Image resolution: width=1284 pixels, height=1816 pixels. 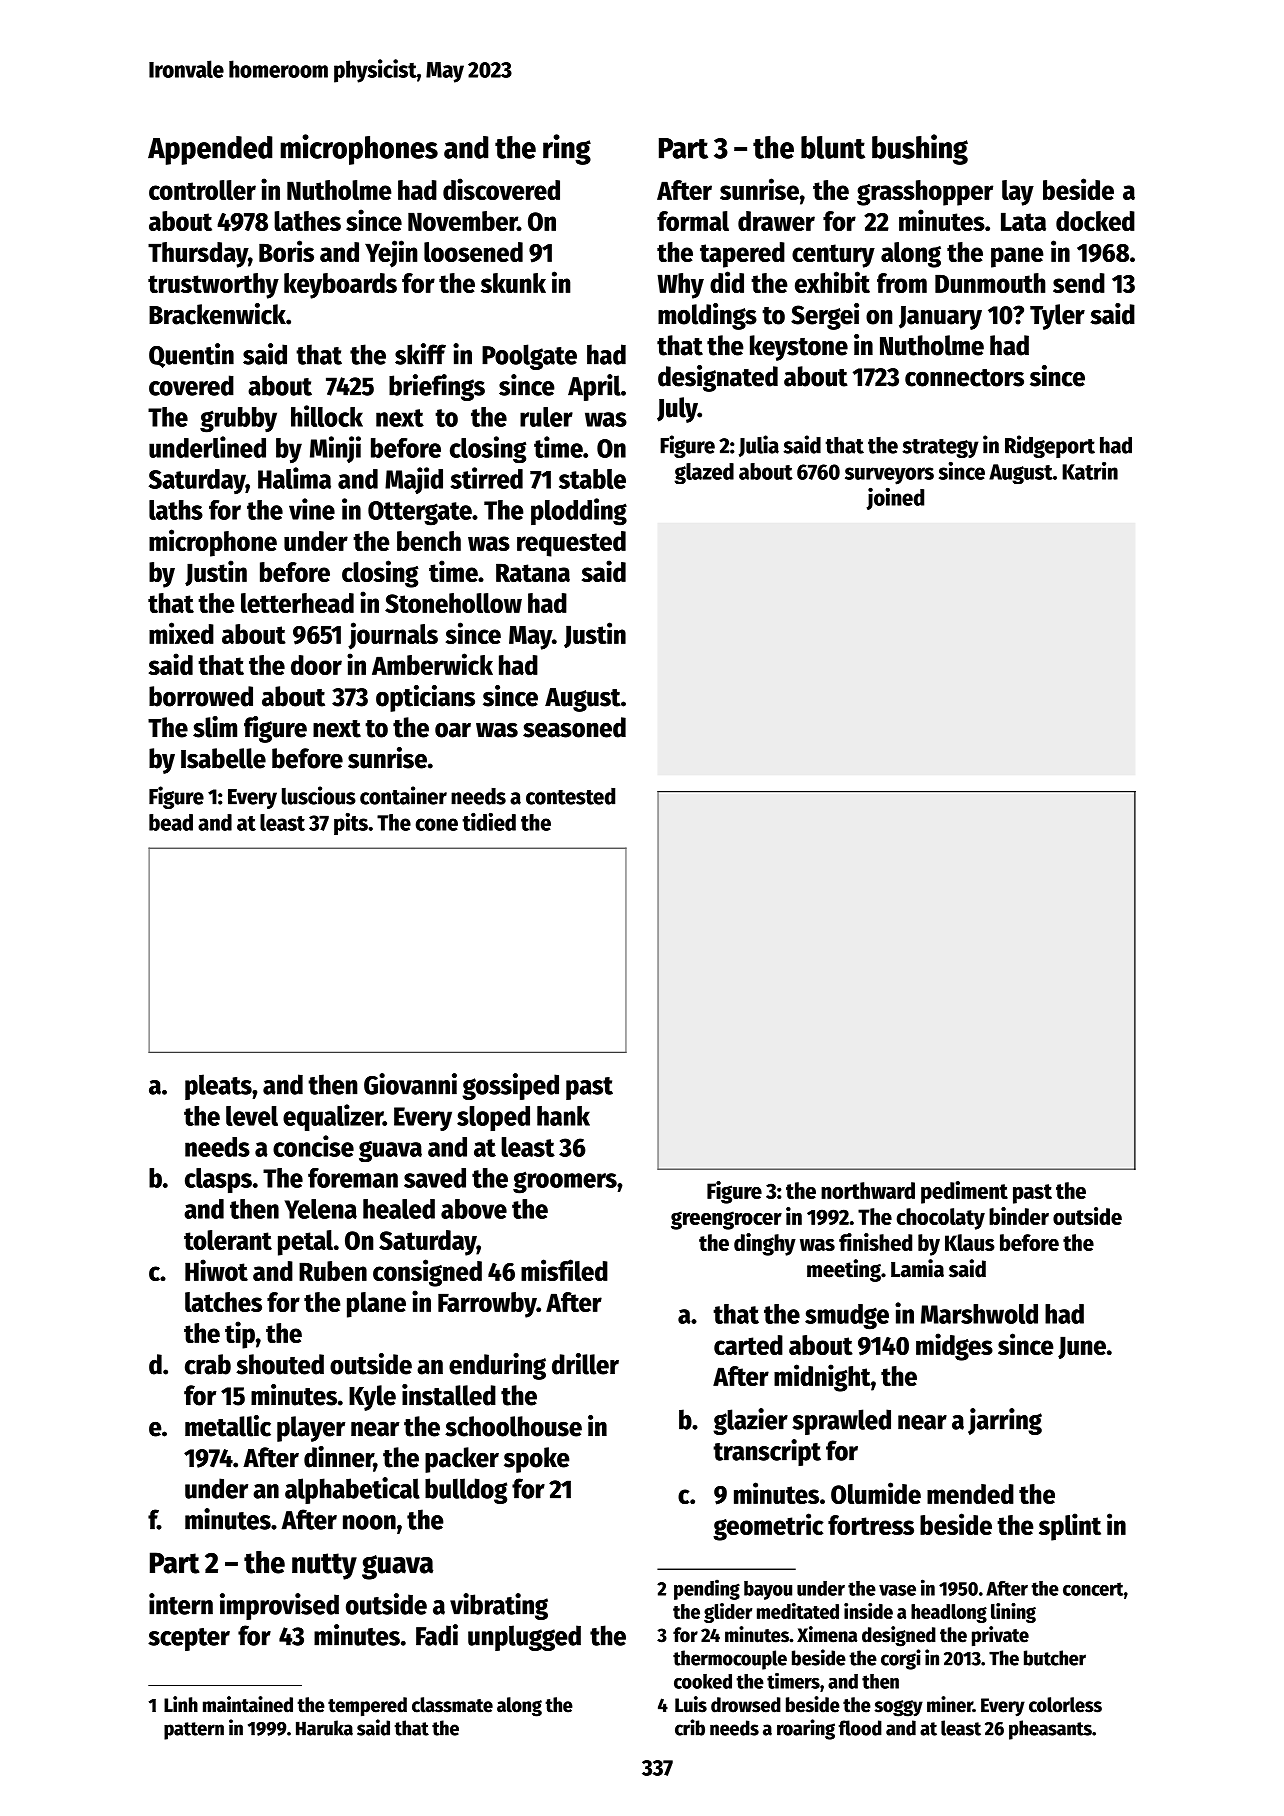 What do you see at coordinates (537, 1460) in the page?
I see `spoke` at bounding box center [537, 1460].
